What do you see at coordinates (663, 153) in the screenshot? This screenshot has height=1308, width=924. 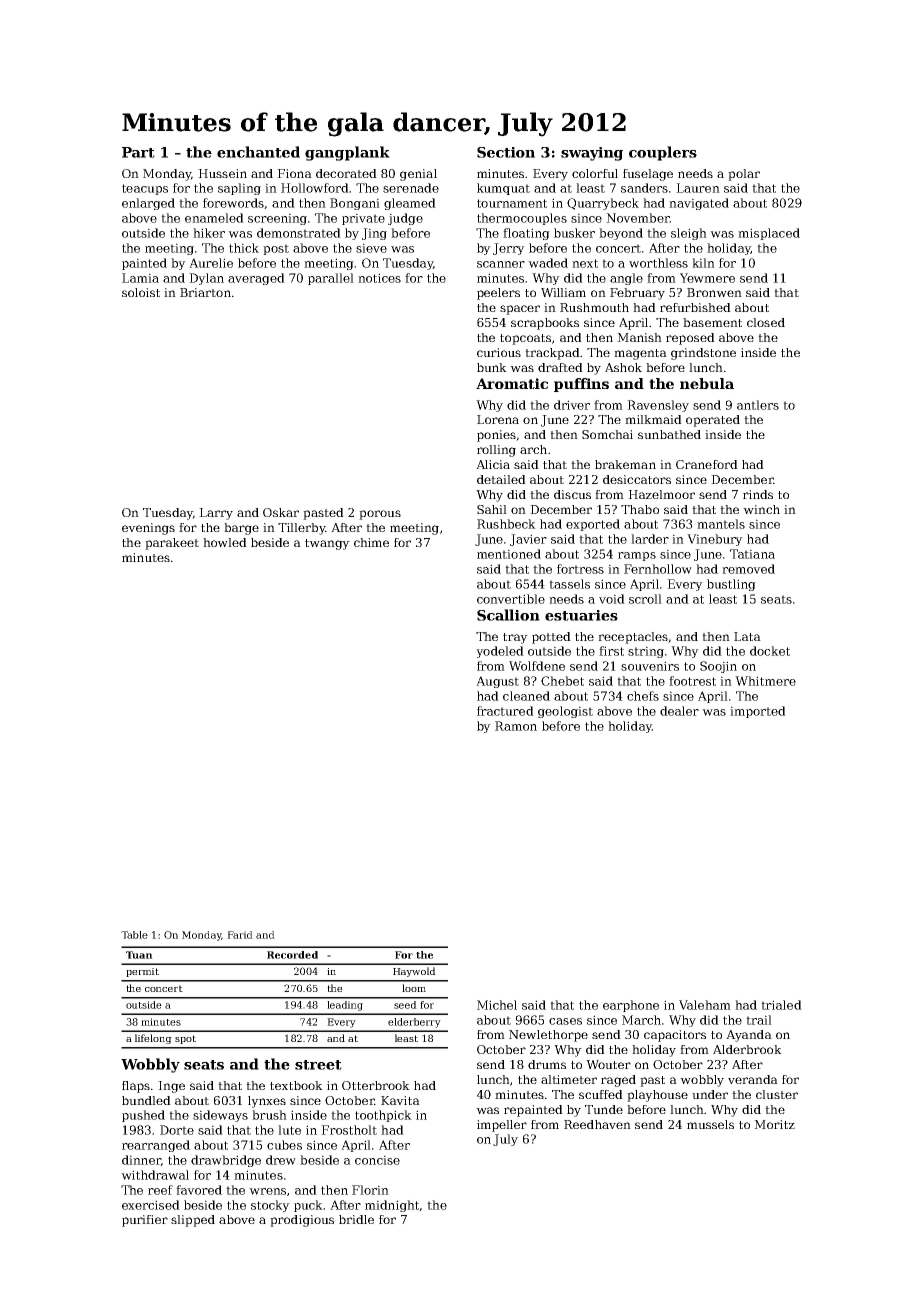 I see `couplers` at bounding box center [663, 153].
